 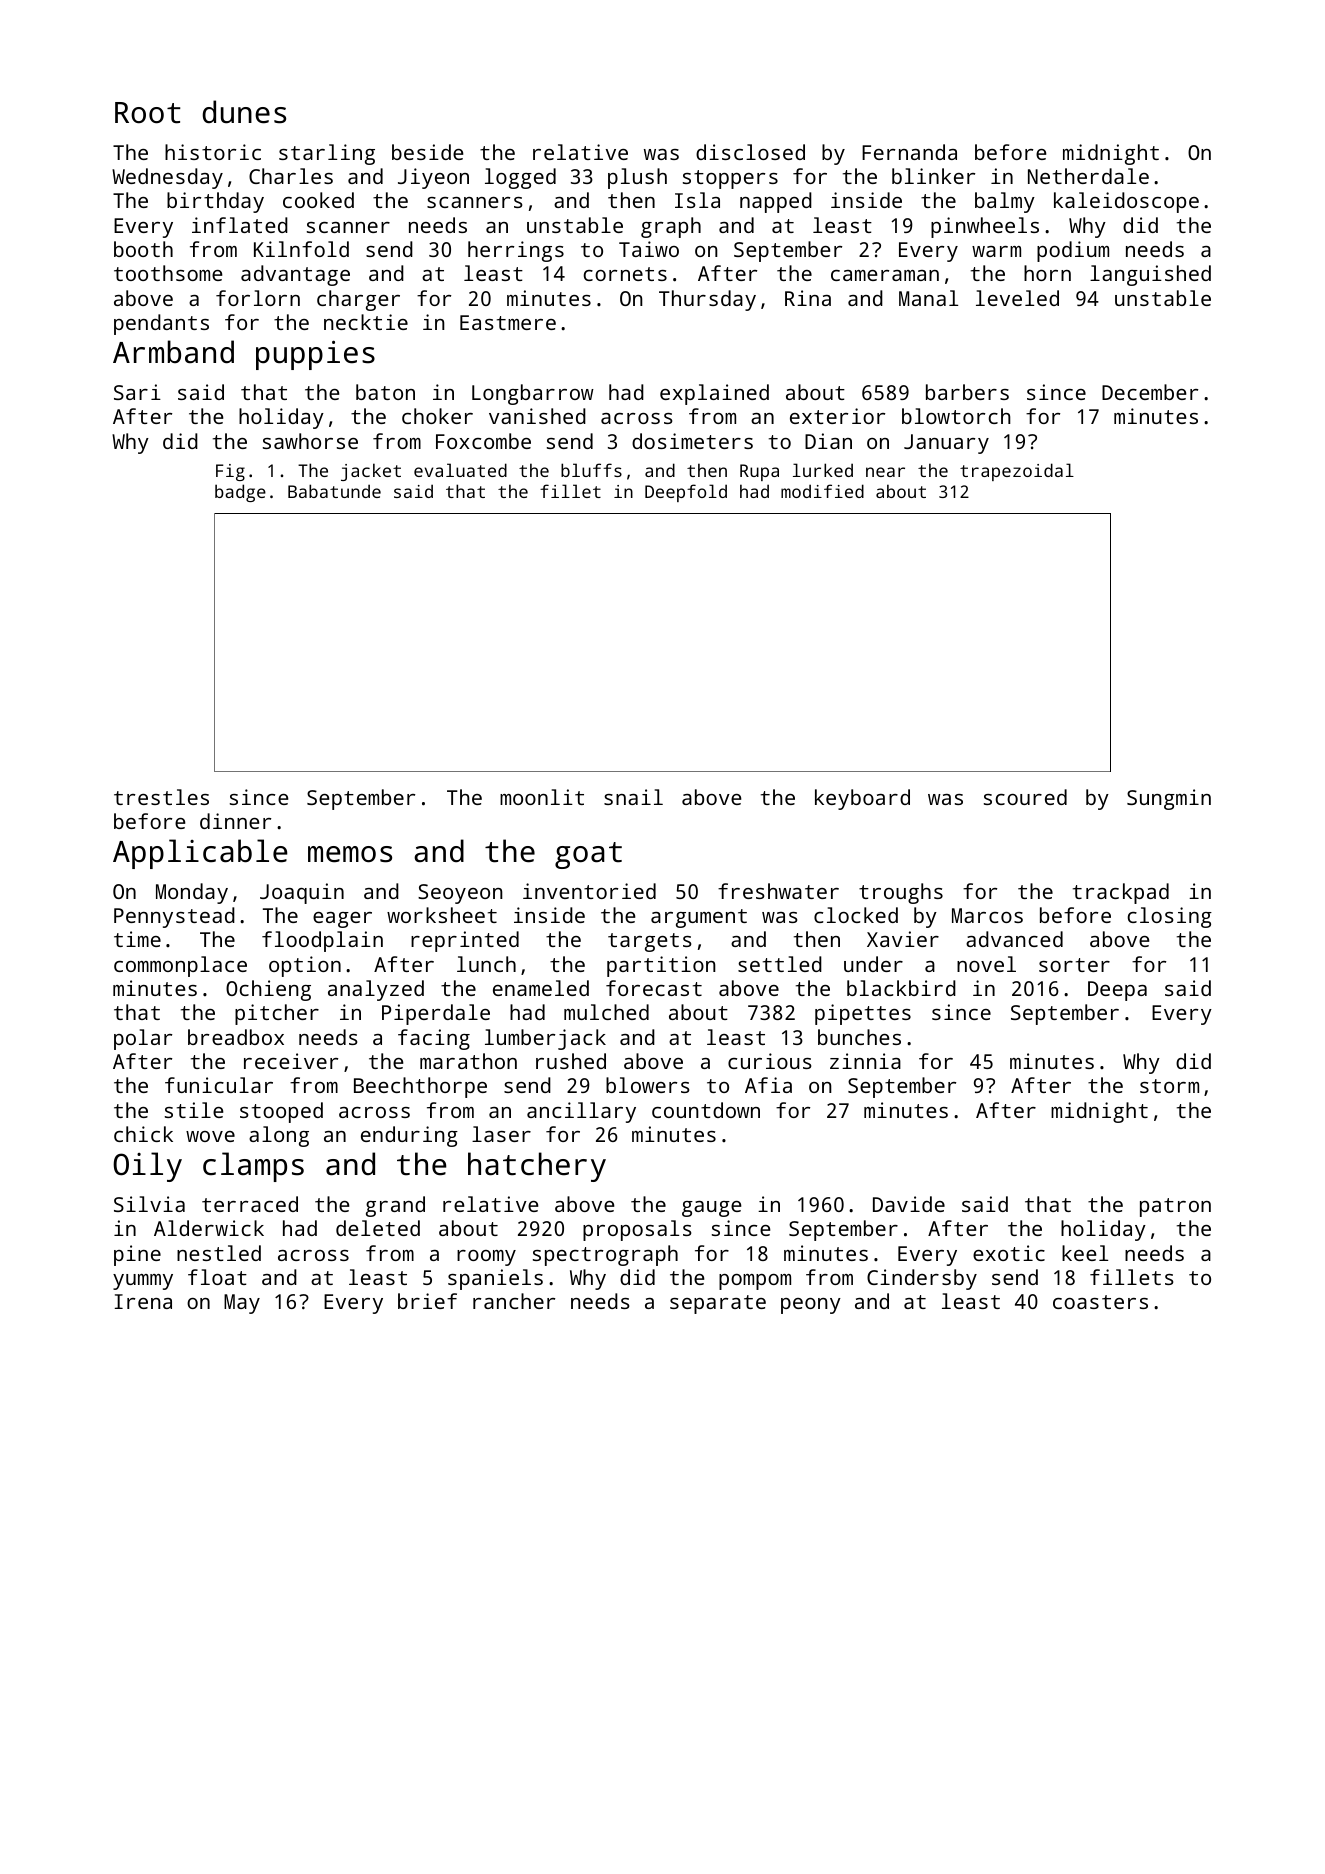 I want to click on keyboard, so click(x=862, y=799).
